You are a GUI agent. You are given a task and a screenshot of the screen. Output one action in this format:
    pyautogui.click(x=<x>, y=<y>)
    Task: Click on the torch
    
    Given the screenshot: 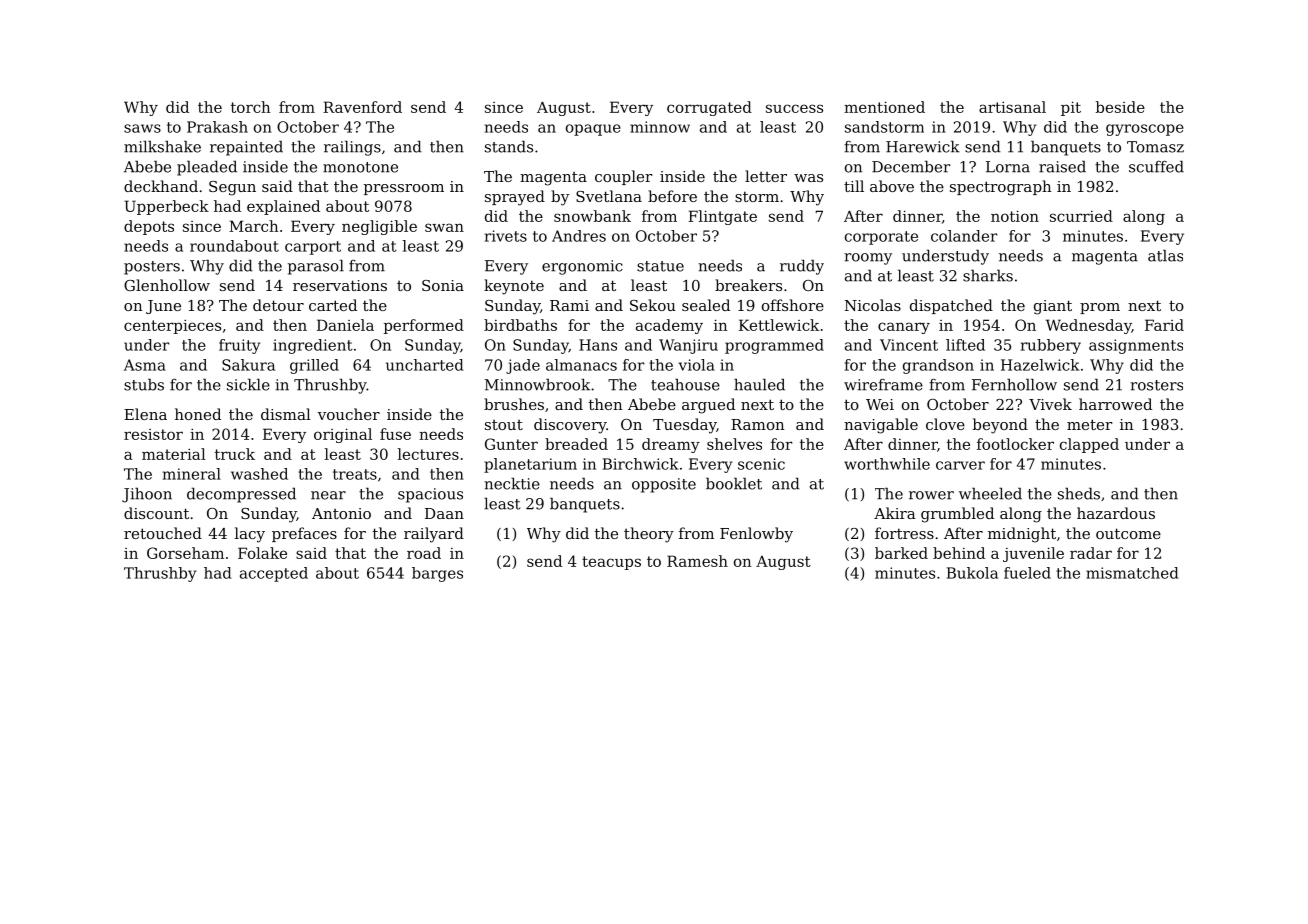 What is the action you would take?
    pyautogui.click(x=250, y=107)
